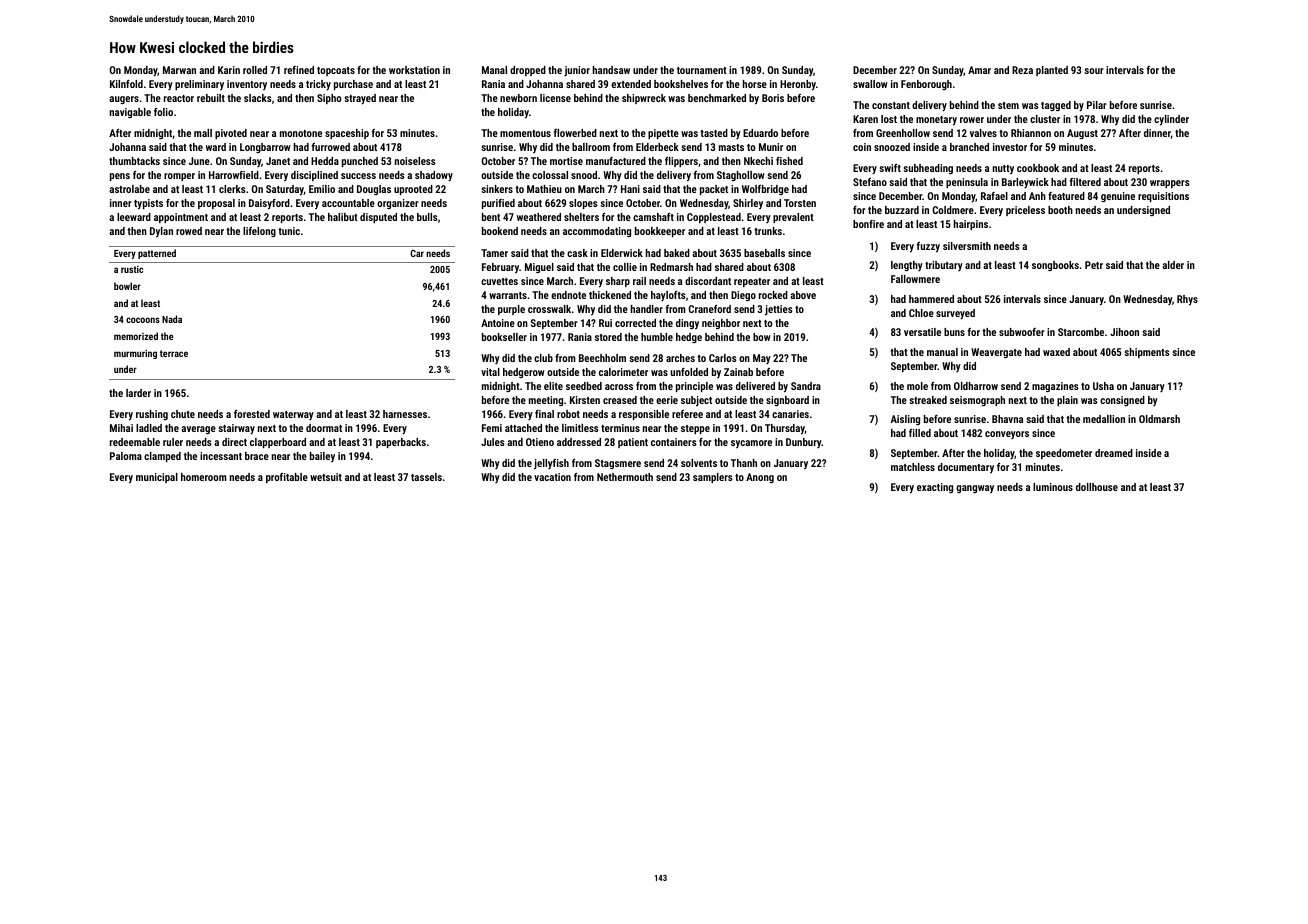  I want to click on Amar, so click(979, 70).
